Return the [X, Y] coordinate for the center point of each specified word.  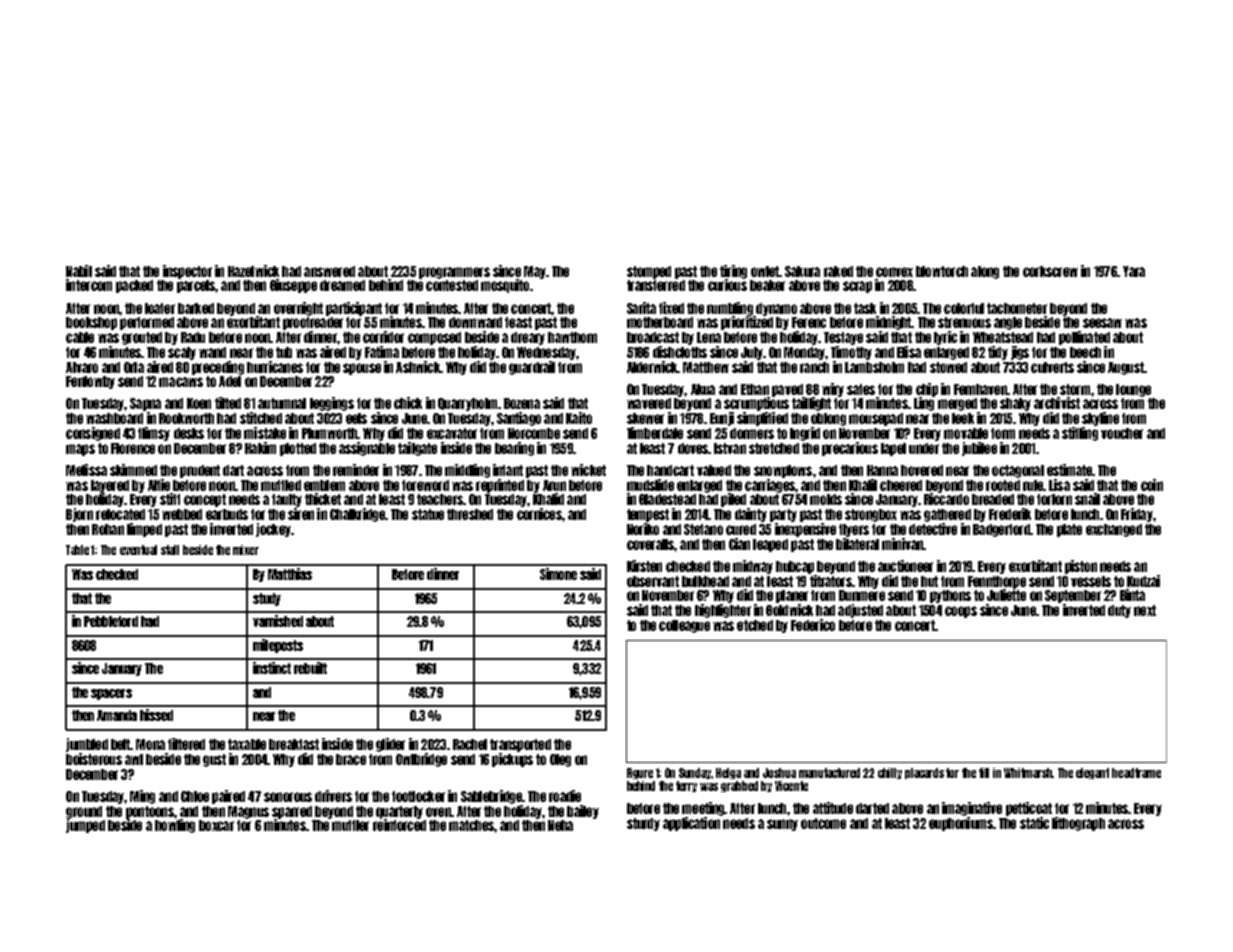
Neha [560, 825]
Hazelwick [253, 271]
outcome [823, 823]
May [535, 272]
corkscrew [1050, 271]
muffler [350, 825]
